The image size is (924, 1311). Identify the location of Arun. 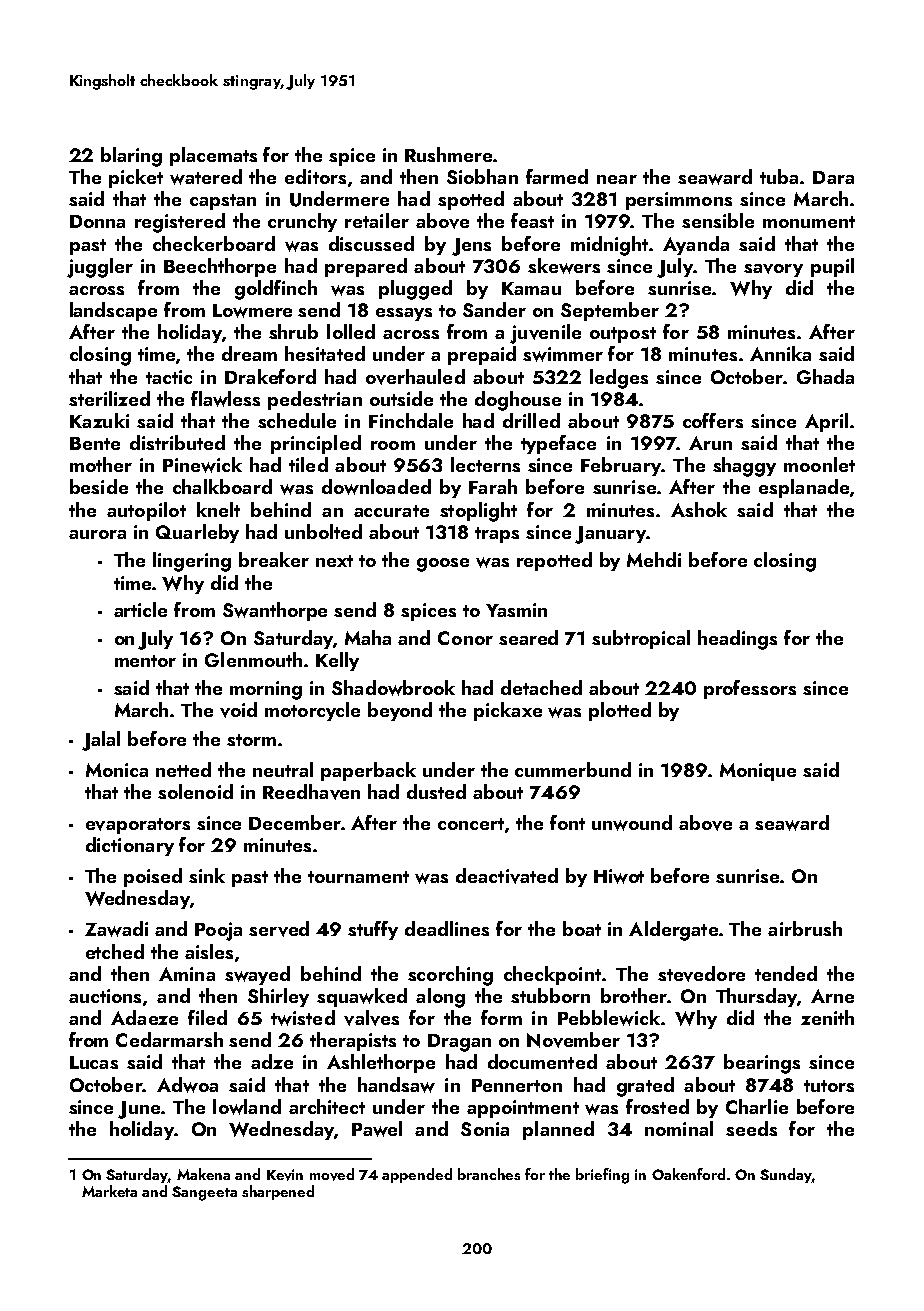
(710, 443).
